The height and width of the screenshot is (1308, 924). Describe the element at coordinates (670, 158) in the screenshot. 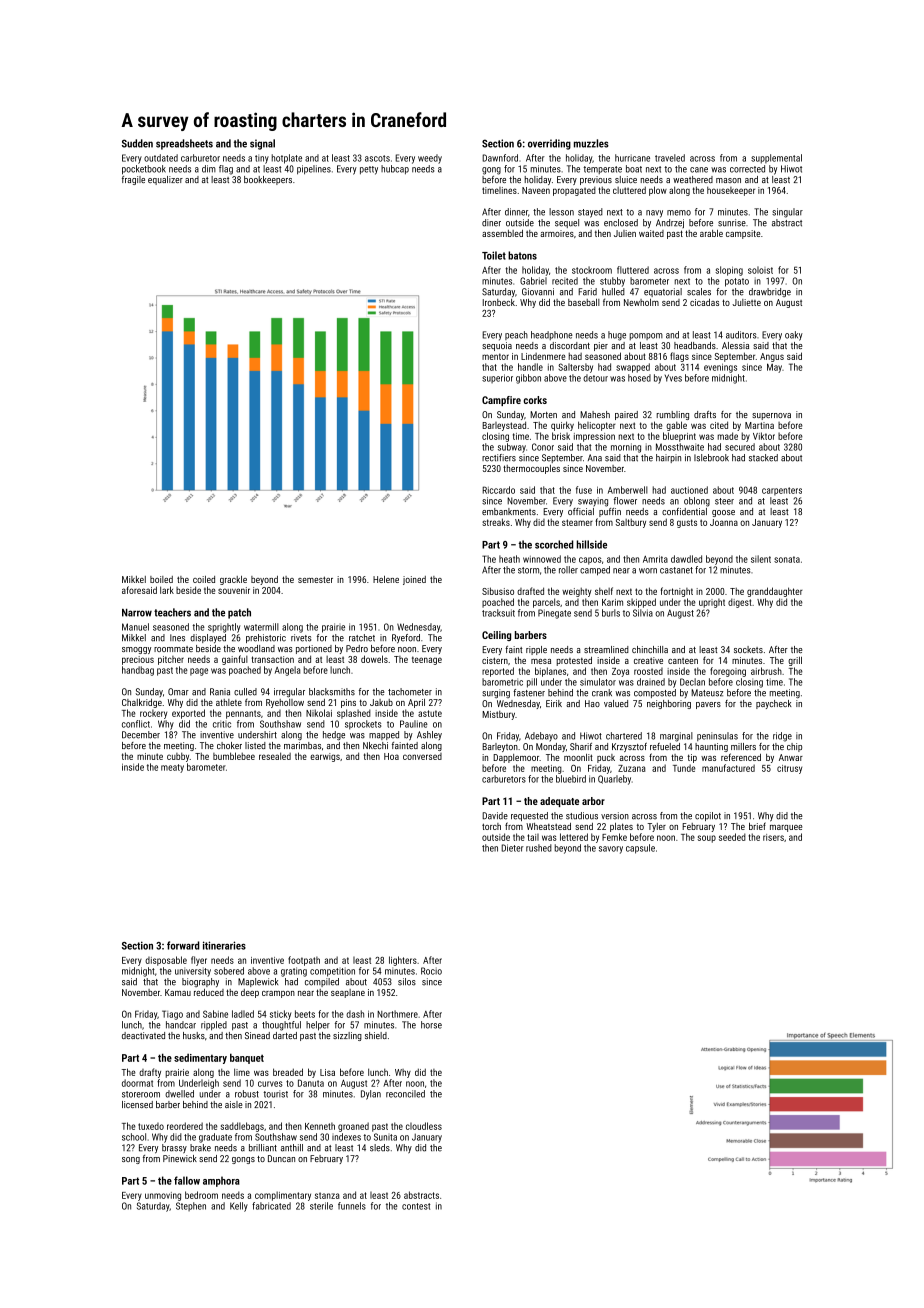

I see `traveled` at that location.
